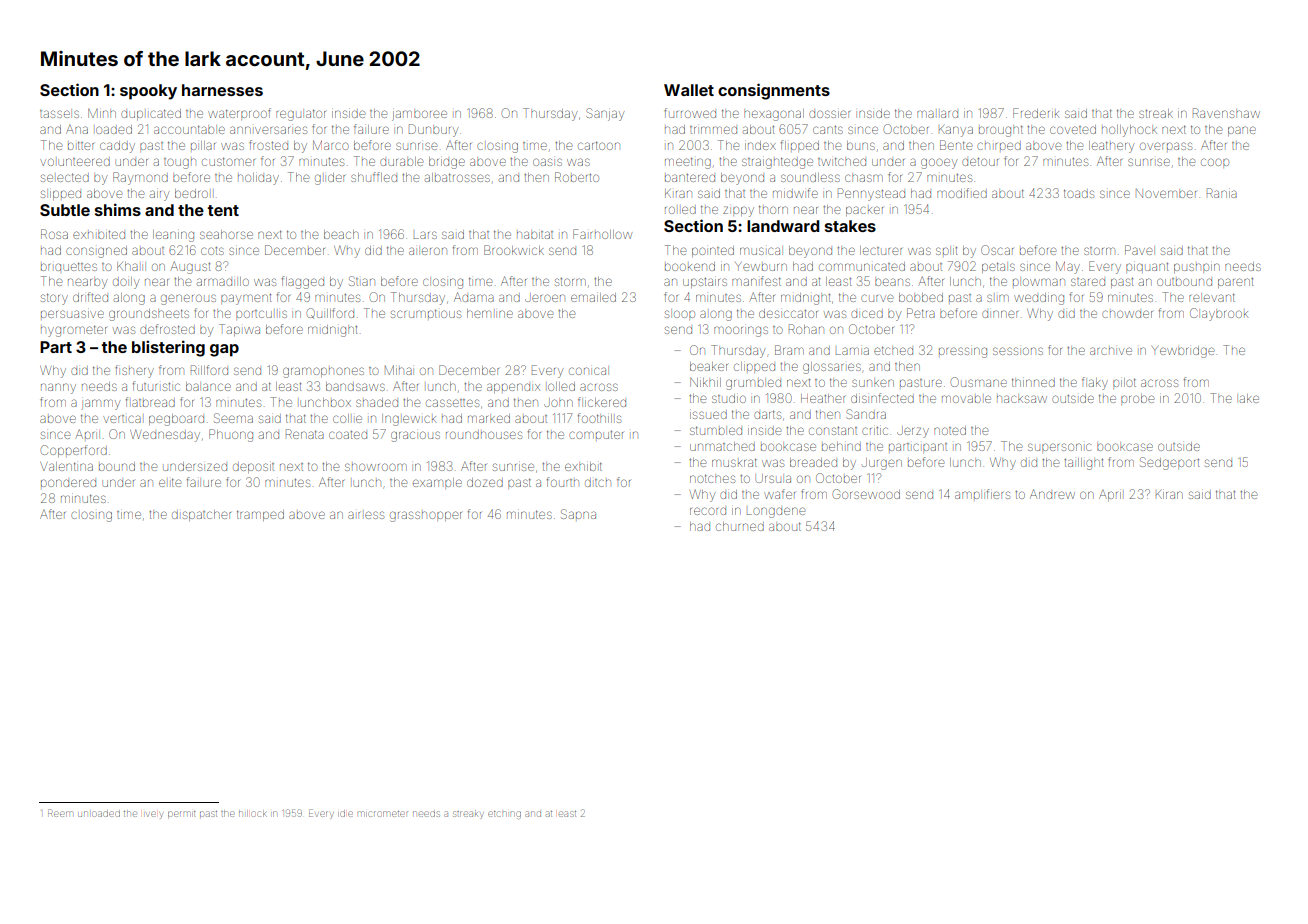 This document has width=1308, height=924. What do you see at coordinates (156, 386) in the document?
I see `futuristic` at bounding box center [156, 386].
